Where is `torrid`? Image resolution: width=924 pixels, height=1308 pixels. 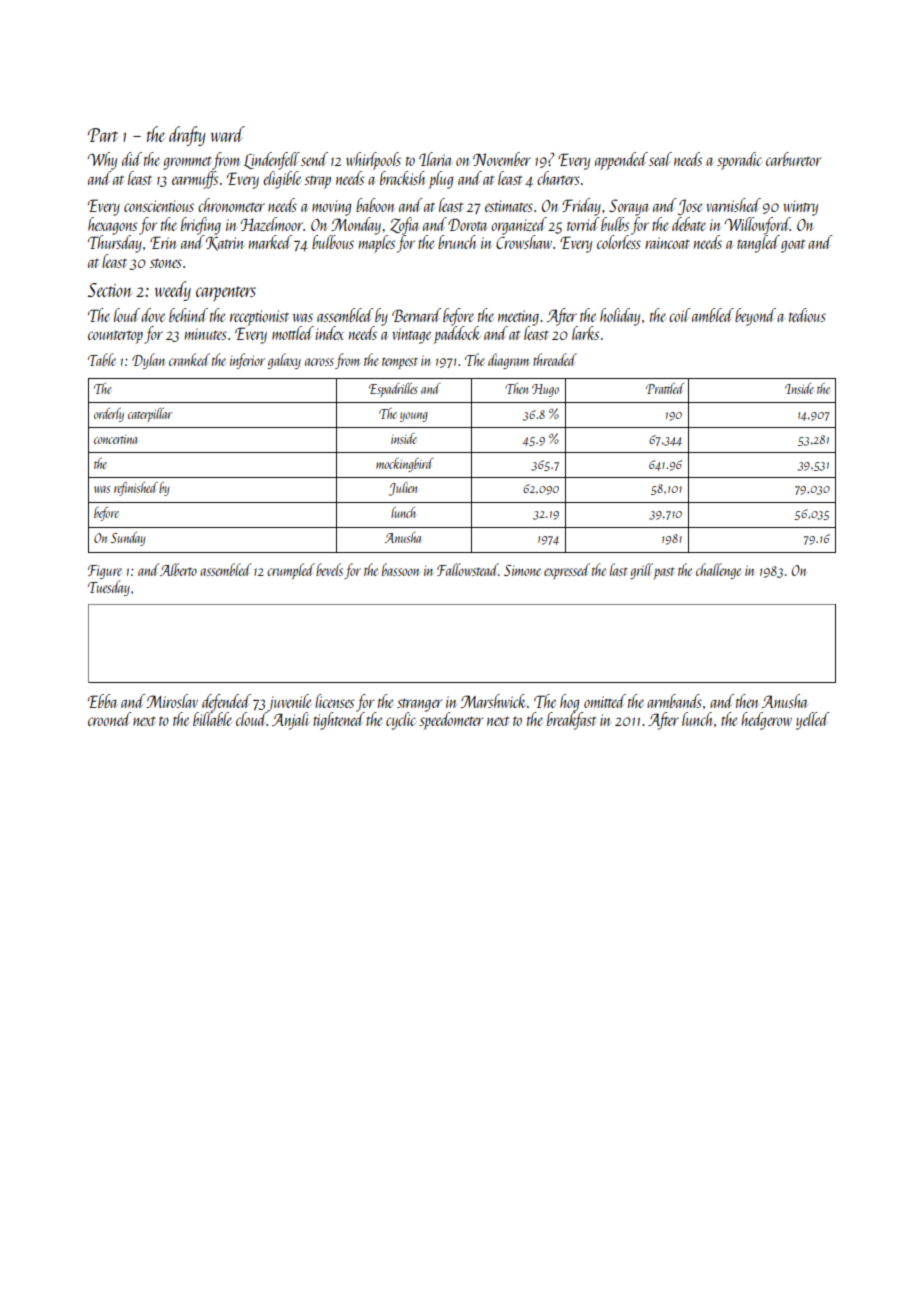
torrid is located at coordinates (583, 224).
